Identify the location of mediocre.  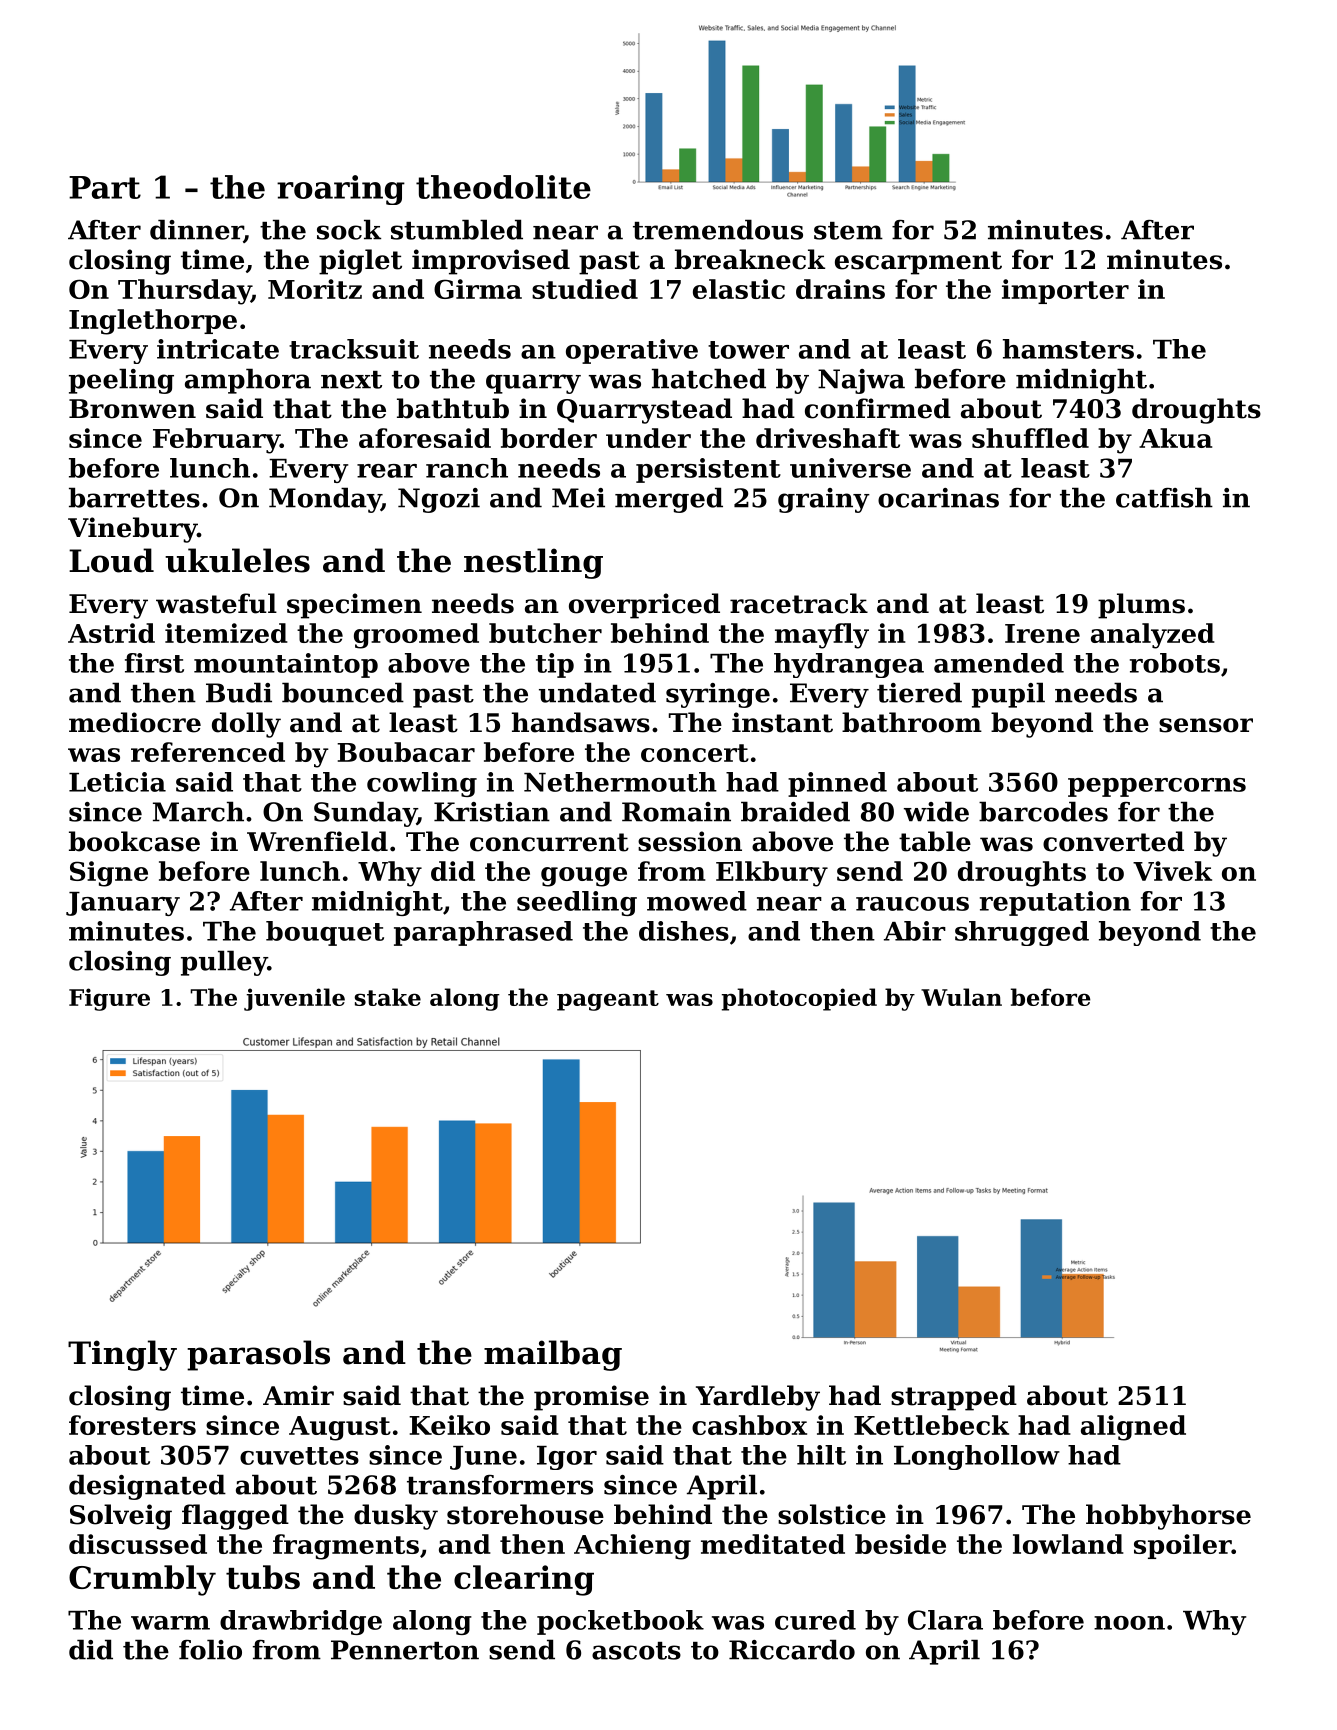
(135, 722).
